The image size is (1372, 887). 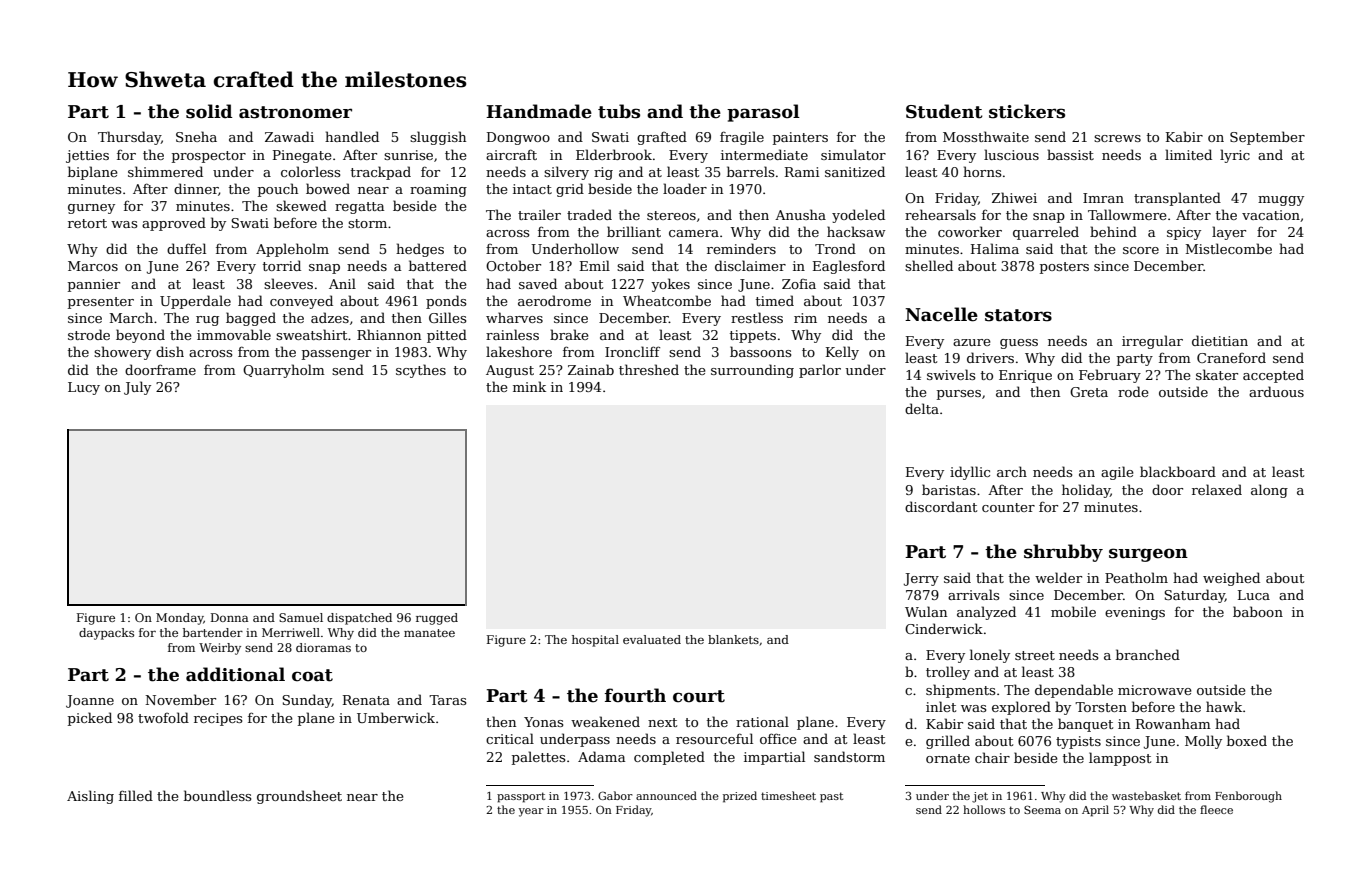 I want to click on arduous, so click(x=1276, y=391).
